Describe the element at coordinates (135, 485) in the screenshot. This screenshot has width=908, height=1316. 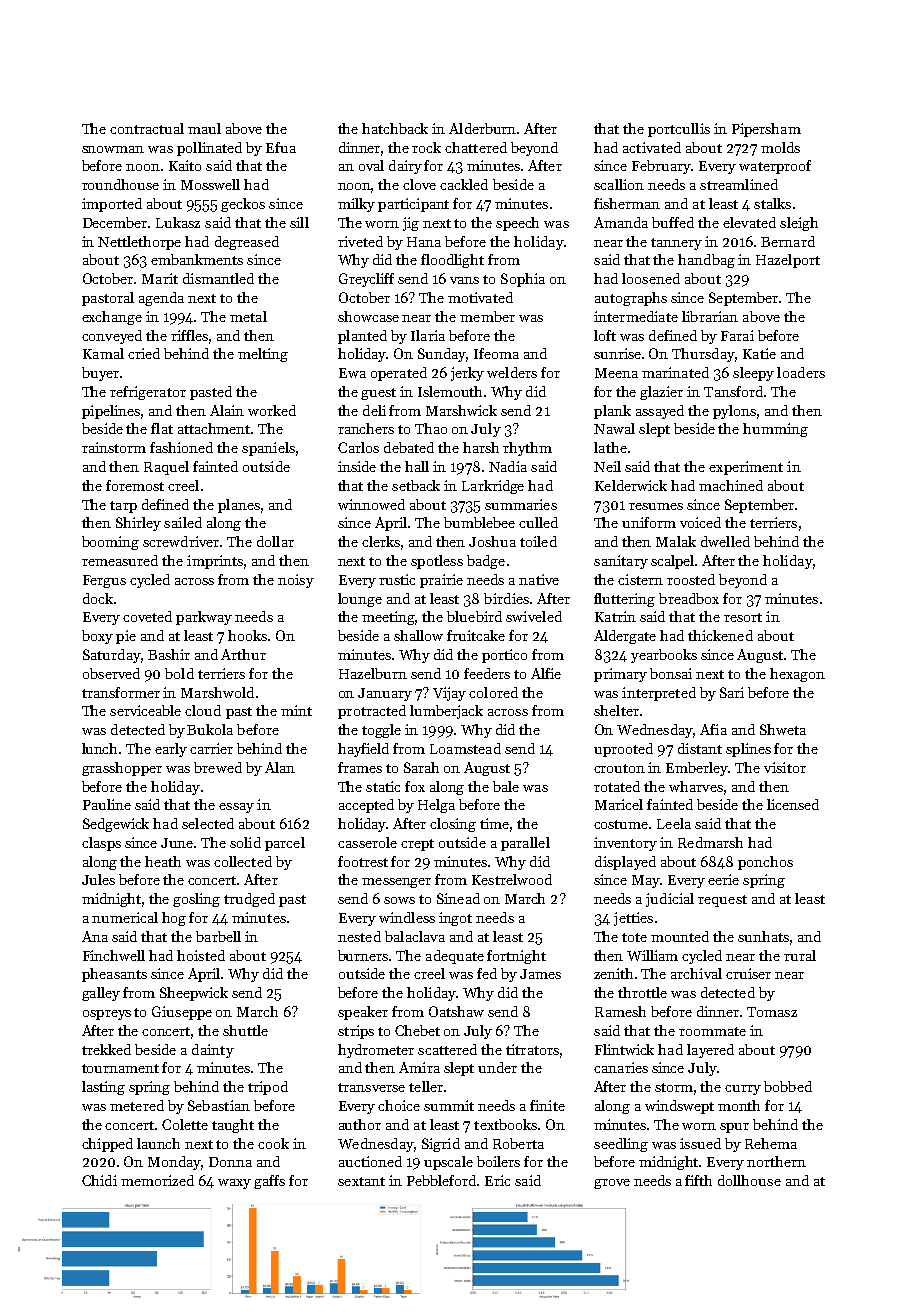
I see `foremost` at that location.
